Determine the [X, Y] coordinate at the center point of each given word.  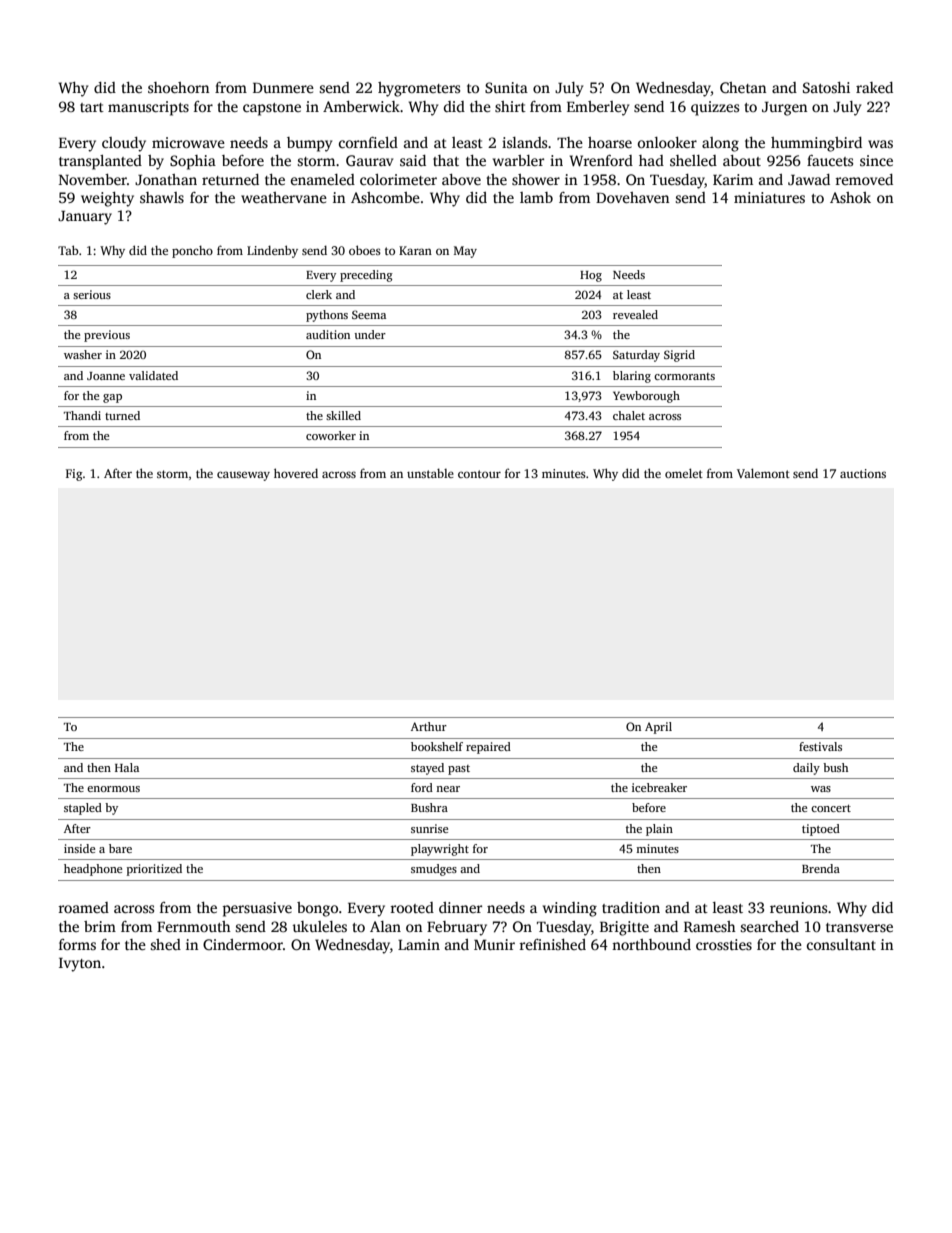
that [446, 160]
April [658, 728]
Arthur [429, 726]
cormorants [684, 376]
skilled [343, 415]
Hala [127, 767]
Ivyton [80, 965]
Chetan [743, 87]
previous [107, 336]
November [93, 179]
